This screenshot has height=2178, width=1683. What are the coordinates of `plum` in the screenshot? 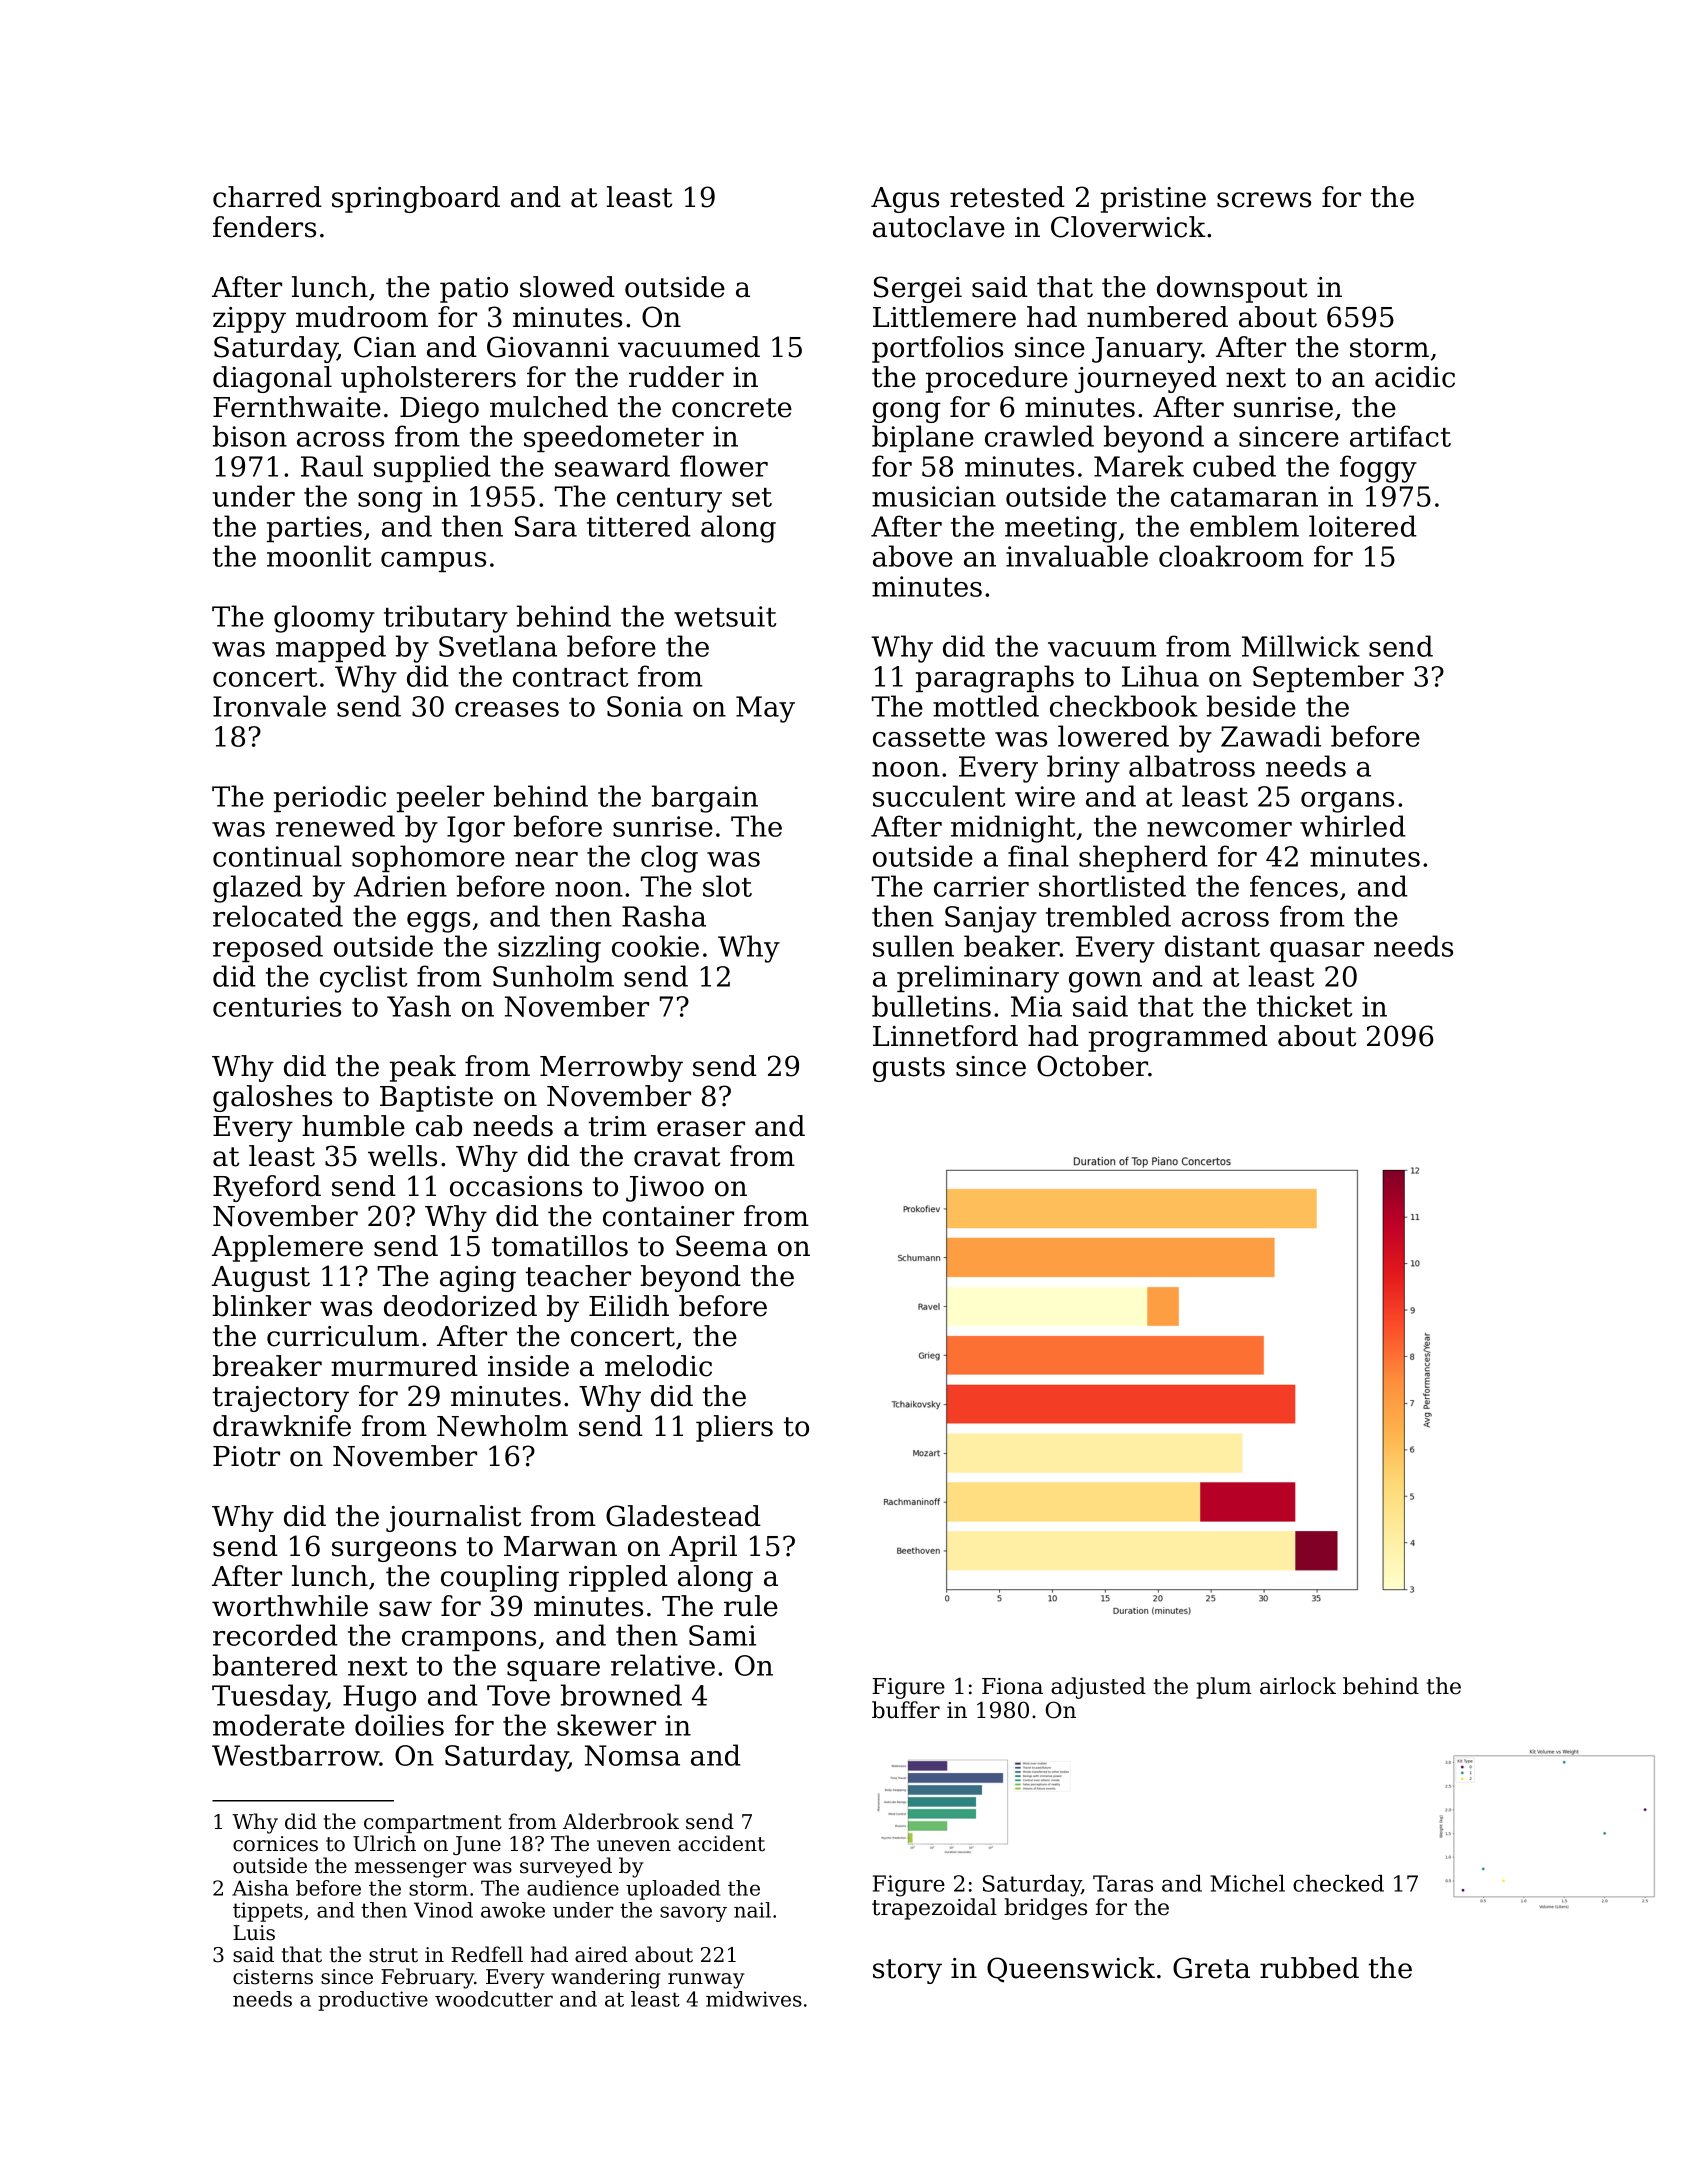 It's located at (1224, 1688).
